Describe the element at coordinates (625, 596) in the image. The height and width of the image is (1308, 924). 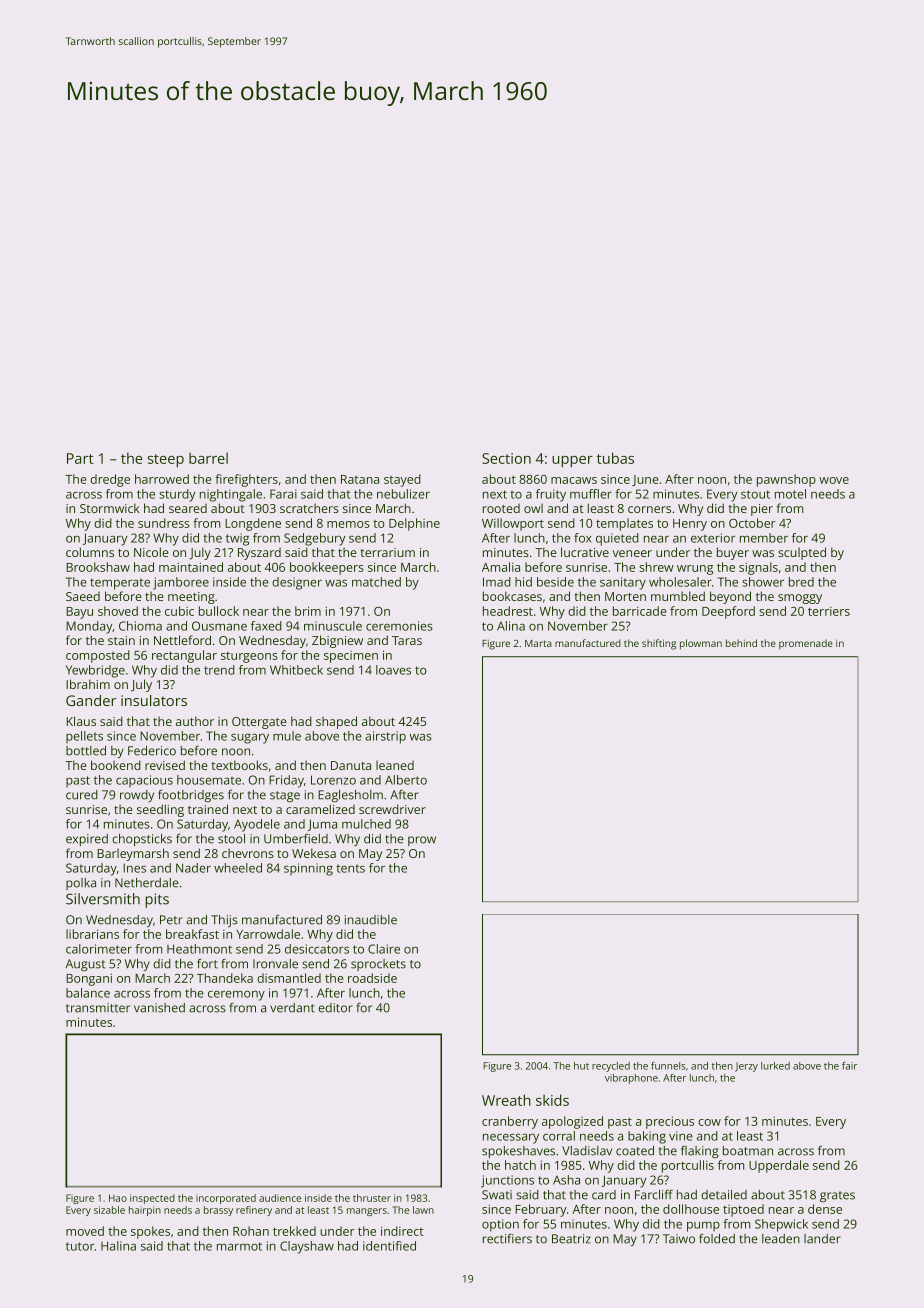
I see `Morten` at that location.
